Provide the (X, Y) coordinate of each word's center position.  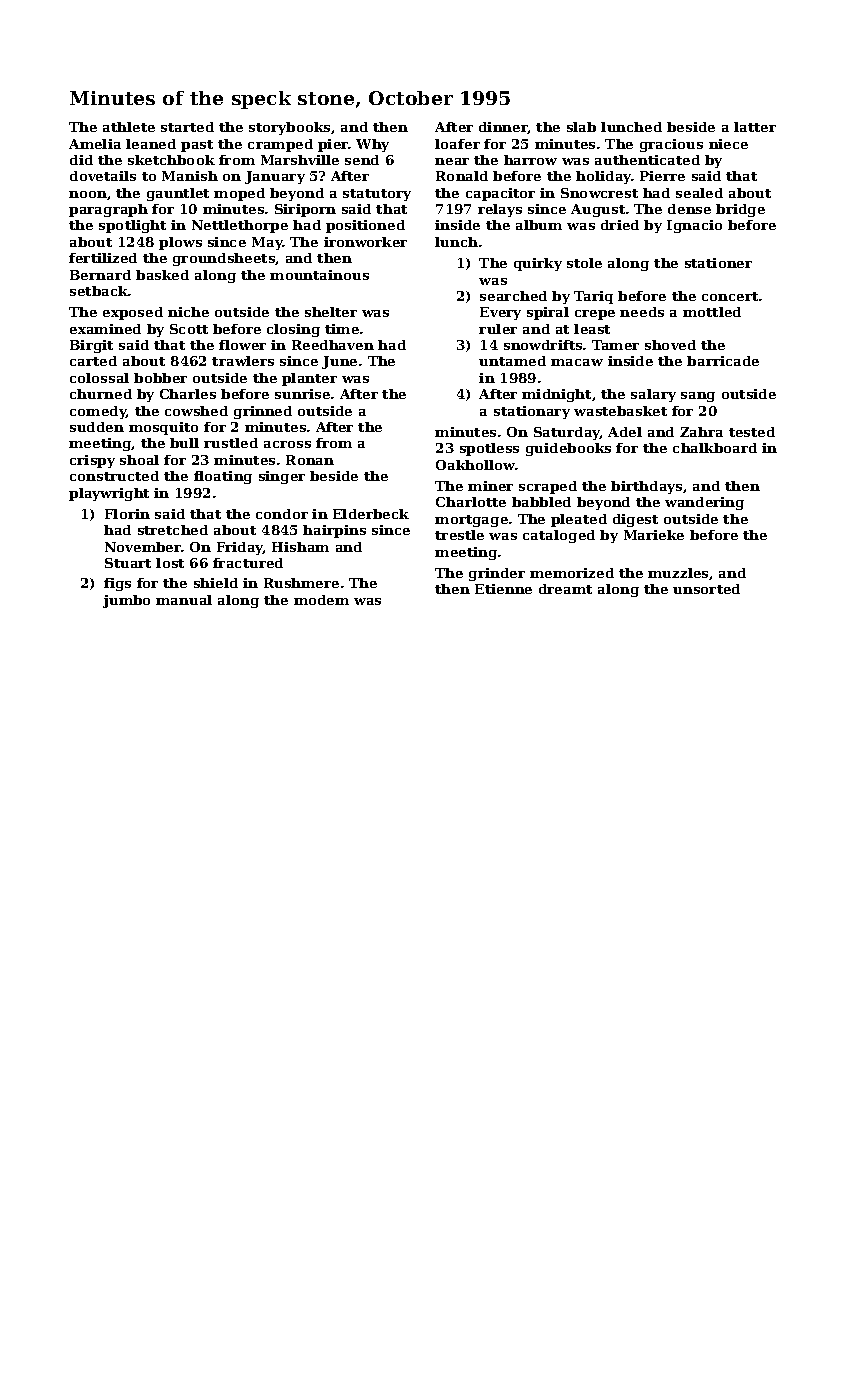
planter (309, 379)
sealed (699, 193)
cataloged (559, 536)
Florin (127, 514)
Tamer (615, 345)
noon (88, 194)
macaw (577, 362)
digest (635, 520)
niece (728, 144)
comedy (98, 412)
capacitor (500, 194)
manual (184, 600)
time (342, 329)
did (81, 160)
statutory (377, 195)
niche (188, 312)
